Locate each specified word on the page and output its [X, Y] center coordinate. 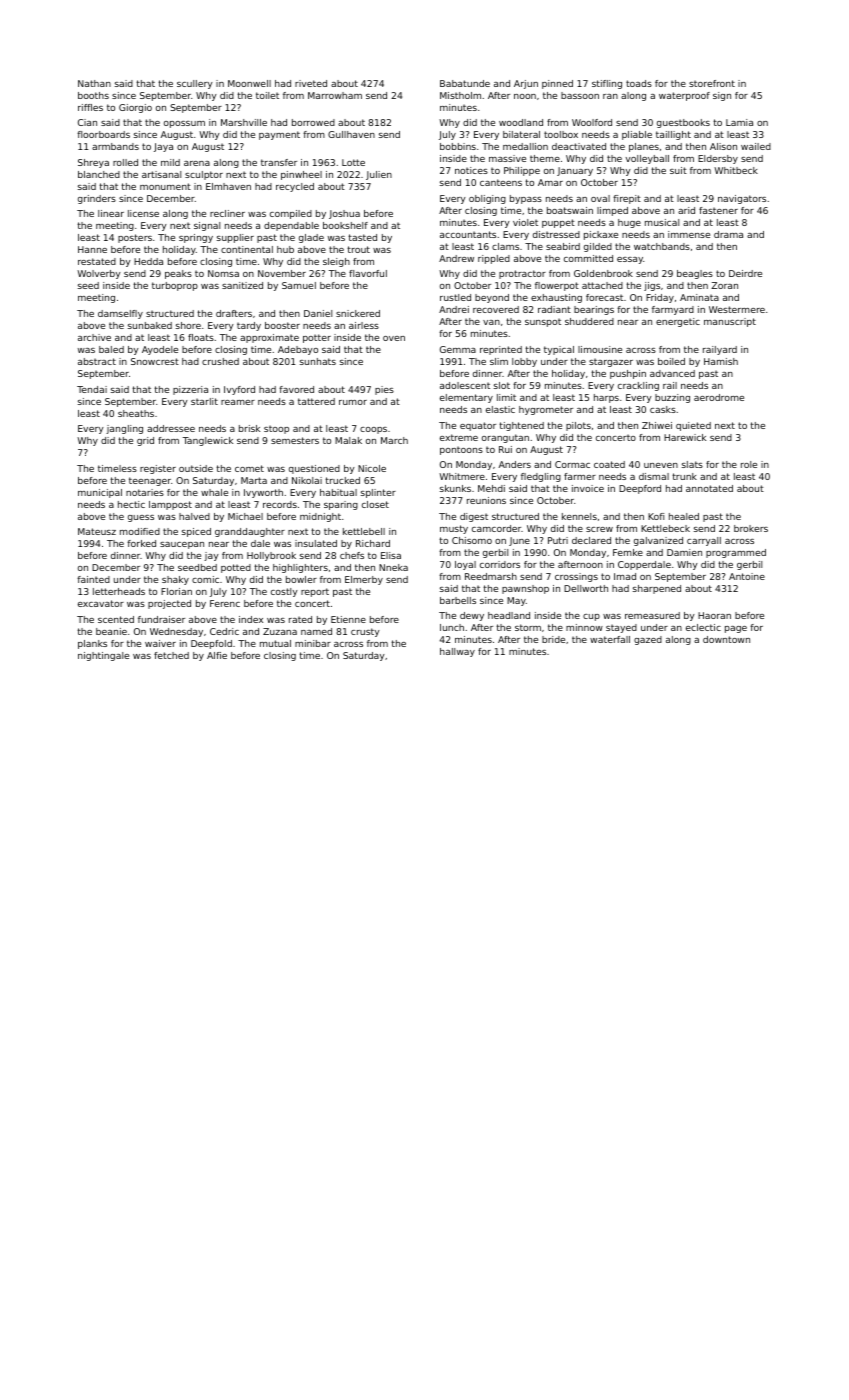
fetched [171, 655]
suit [678, 170]
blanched [99, 174]
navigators [742, 199]
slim [499, 361]
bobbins [458, 146]
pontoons [461, 450]
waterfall [610, 639]
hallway [457, 652]
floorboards [103, 134]
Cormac [572, 464]
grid [145, 441]
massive [507, 158]
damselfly [120, 314]
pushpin [628, 374]
